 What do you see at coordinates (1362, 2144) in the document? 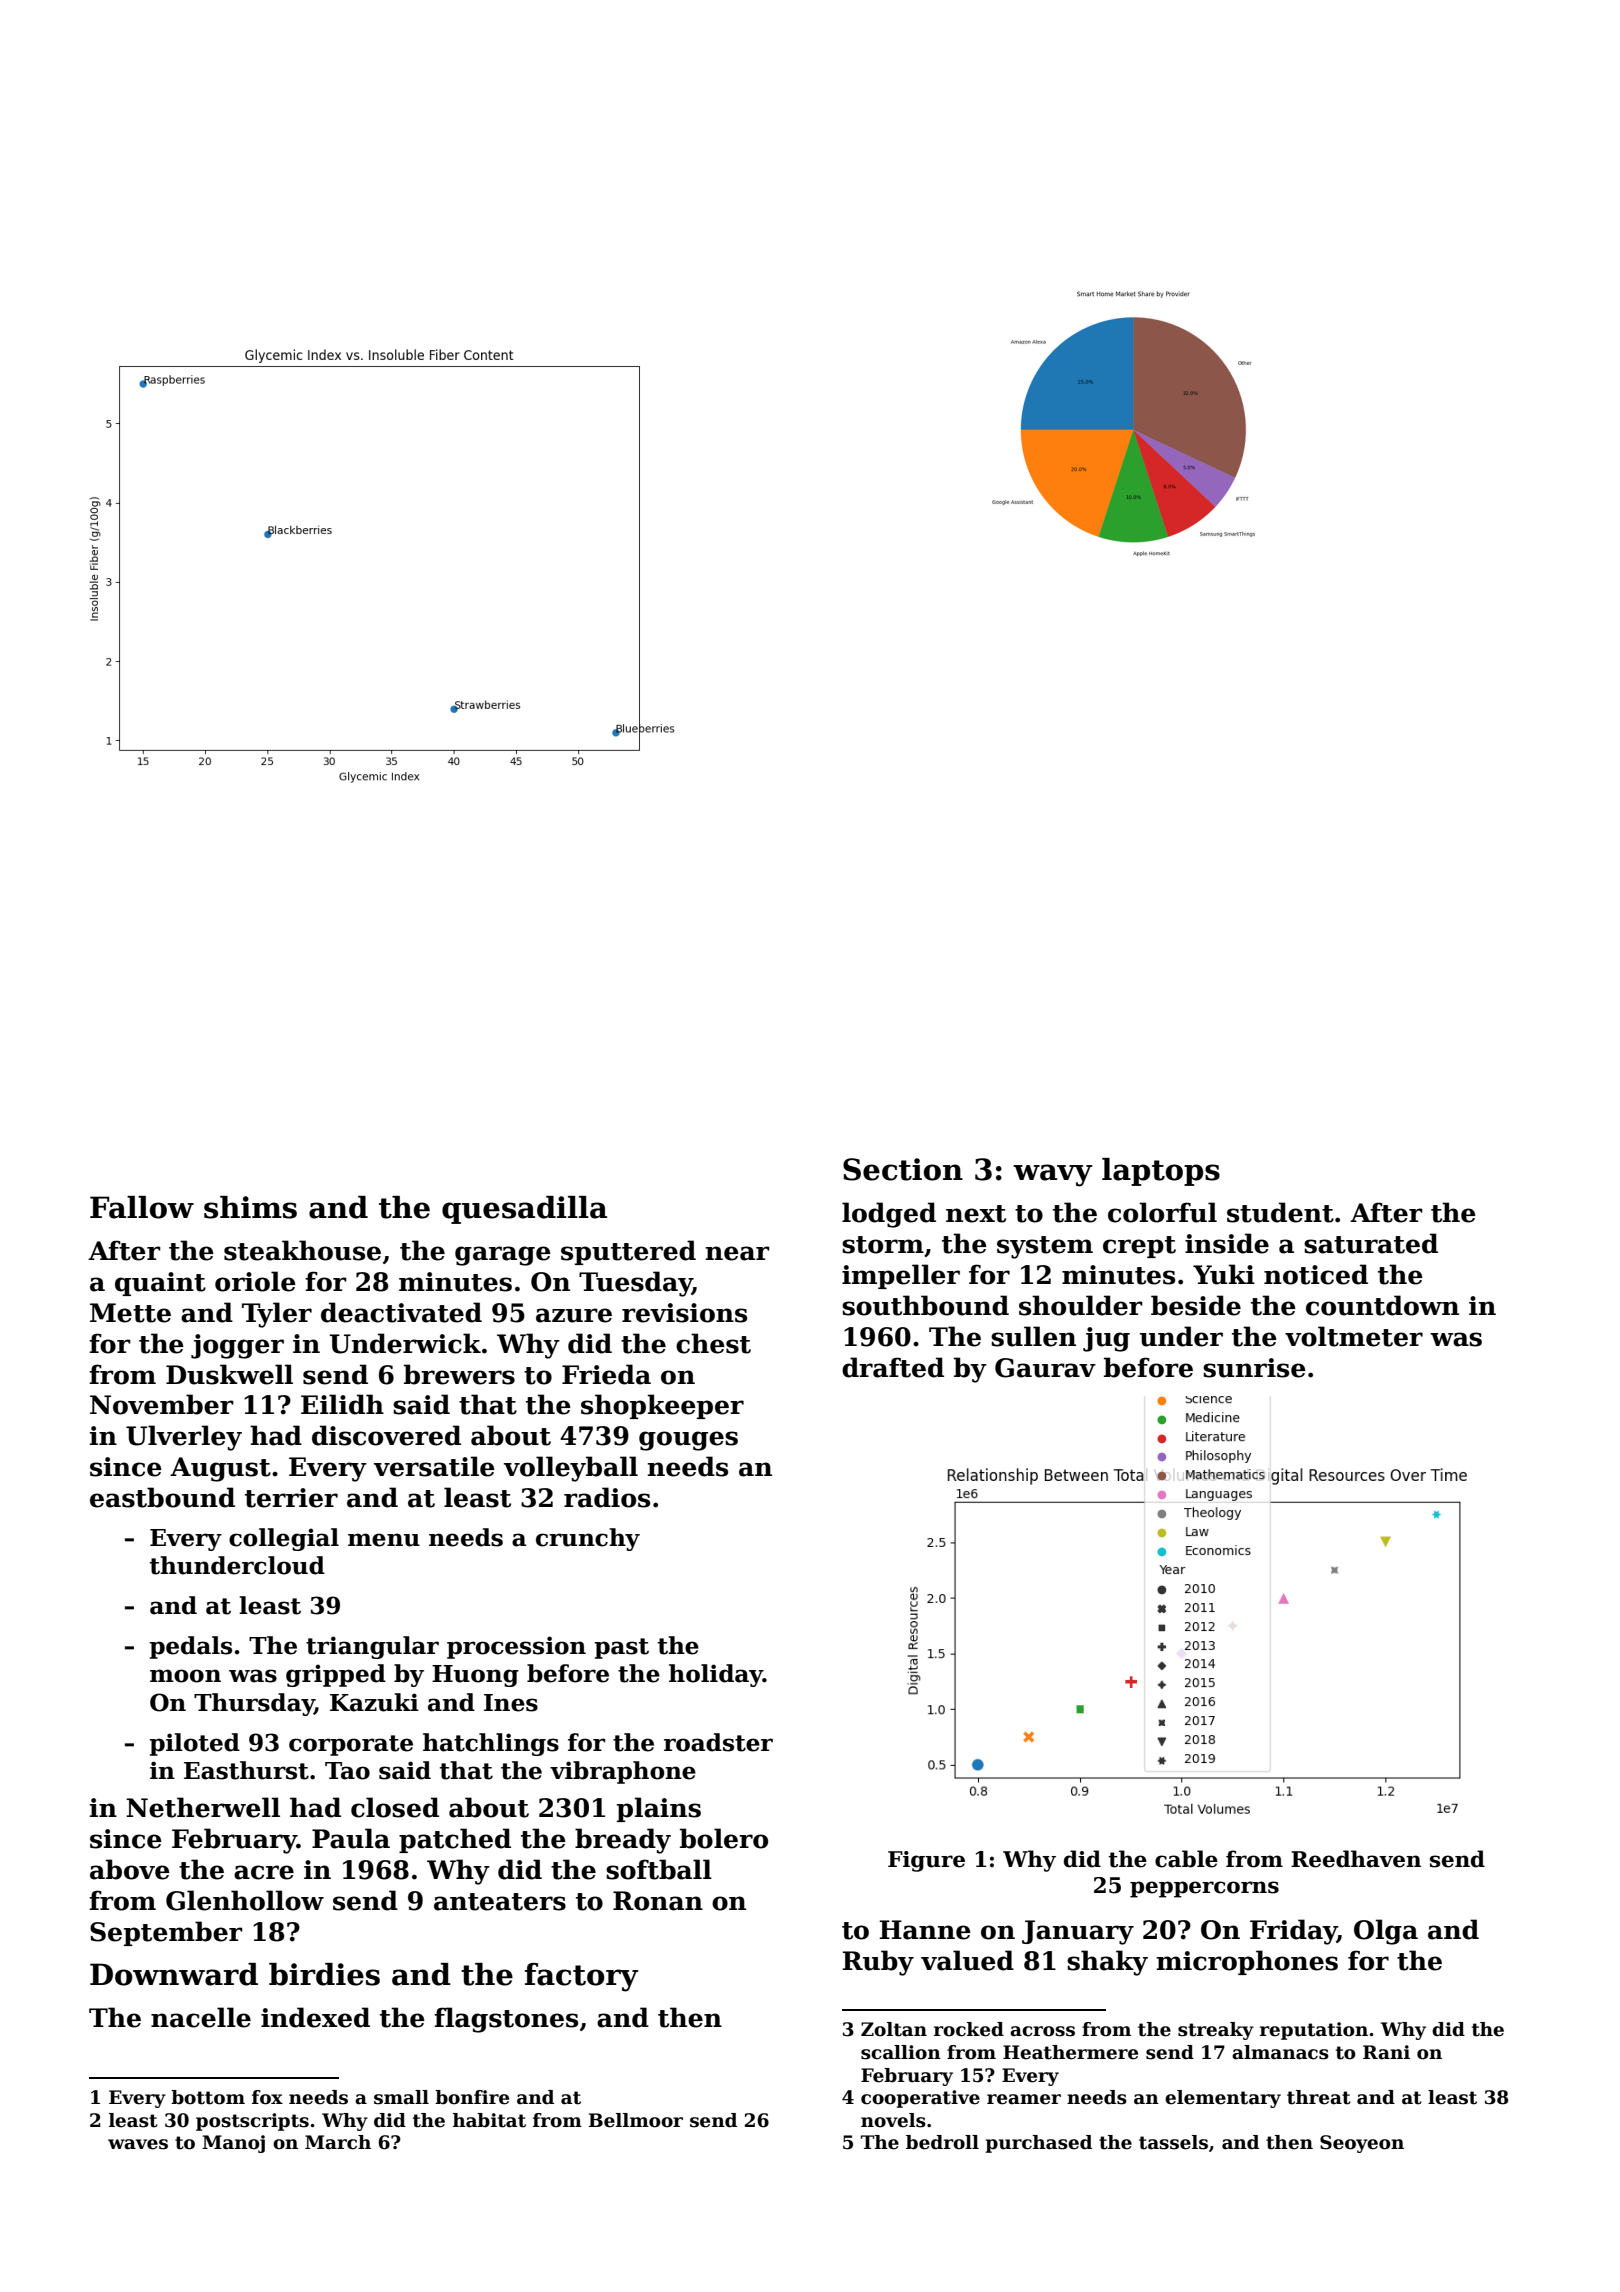
I see `Seoyeon` at bounding box center [1362, 2144].
